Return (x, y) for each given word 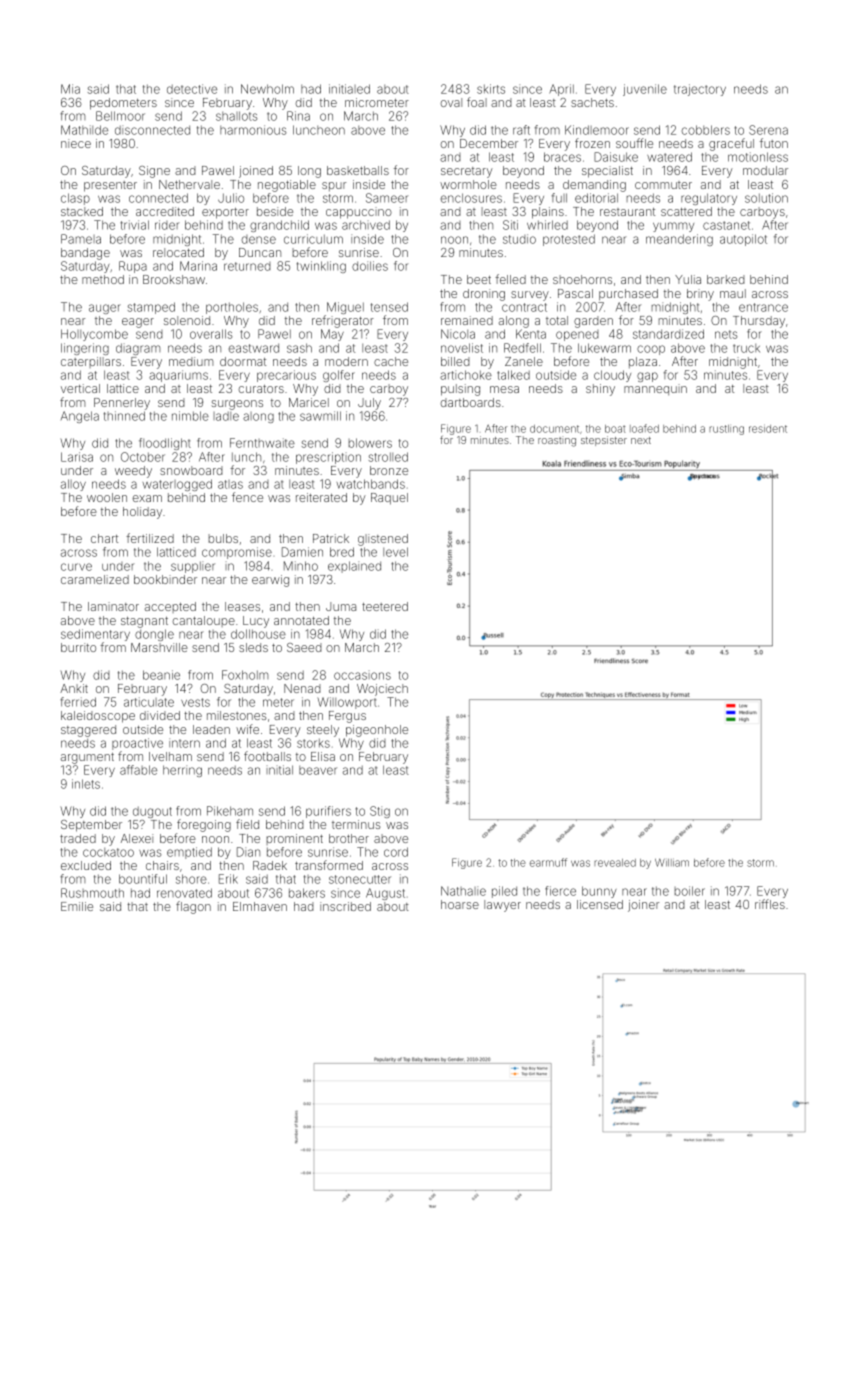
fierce (560, 891)
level (395, 552)
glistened (383, 540)
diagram (138, 349)
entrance (763, 307)
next (641, 440)
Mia (70, 89)
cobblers (706, 130)
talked (513, 375)
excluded (86, 865)
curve (76, 567)
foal (477, 102)
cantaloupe (204, 621)
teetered (385, 606)
